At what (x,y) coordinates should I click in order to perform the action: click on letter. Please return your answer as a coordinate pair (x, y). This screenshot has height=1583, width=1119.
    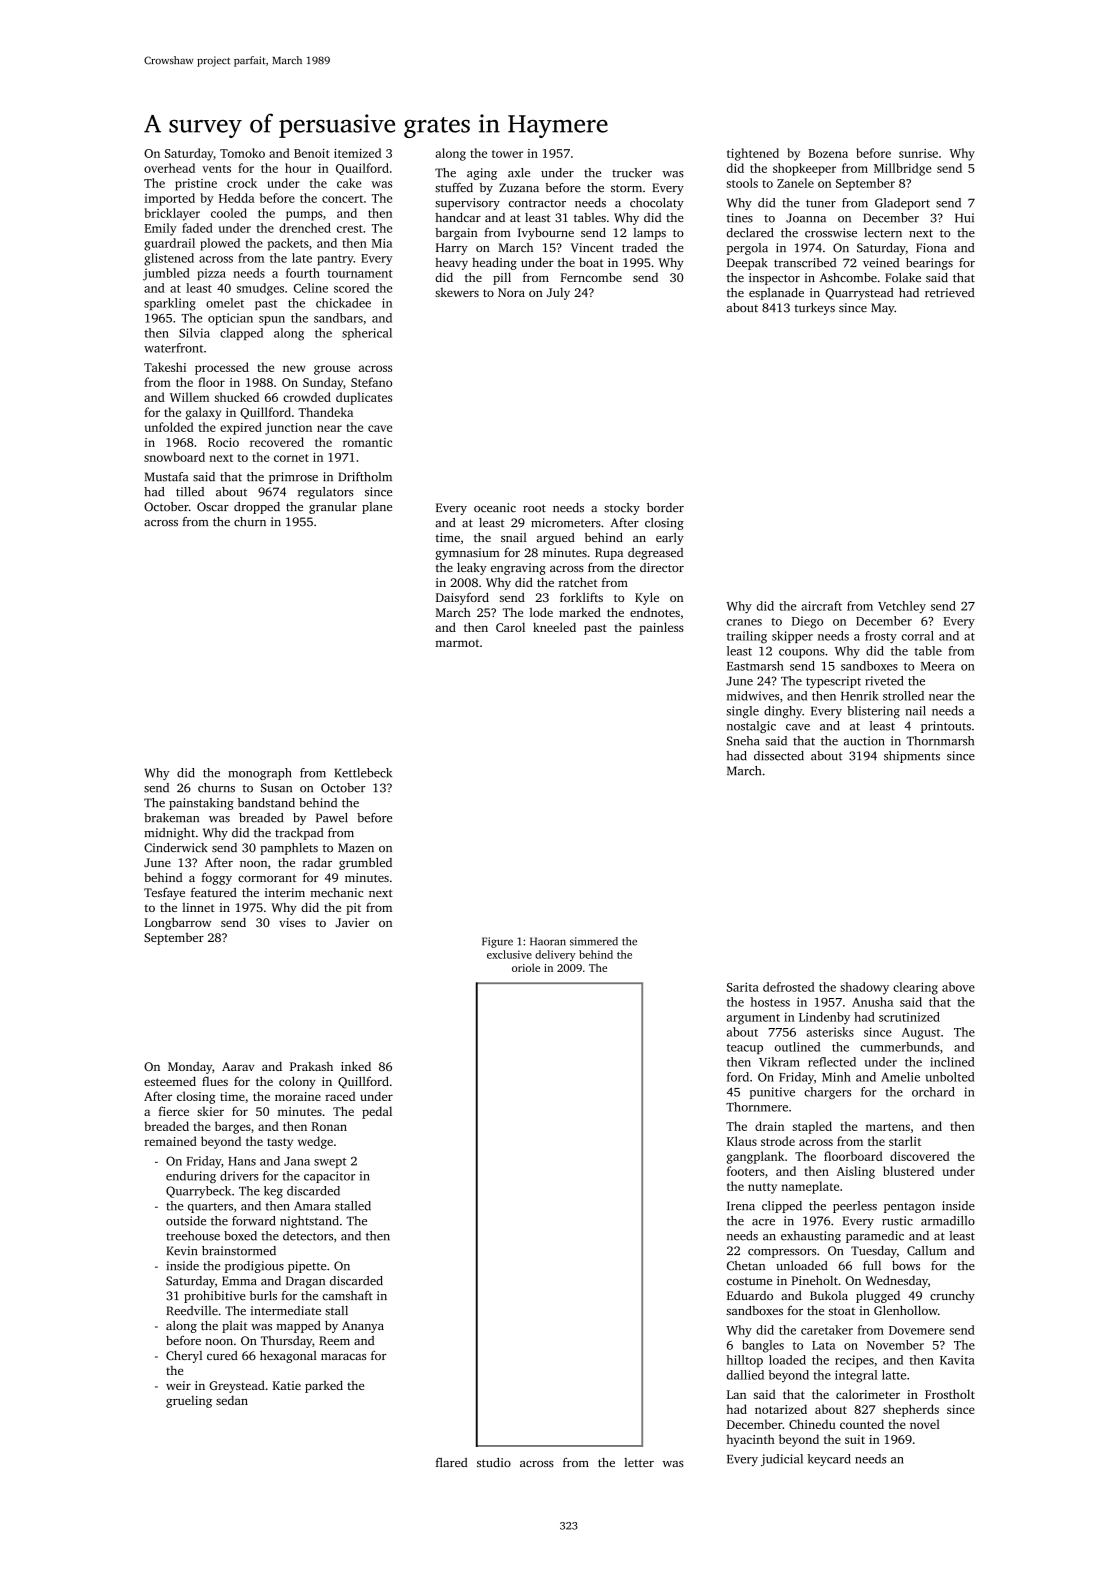
    Looking at the image, I should click on (639, 1462).
